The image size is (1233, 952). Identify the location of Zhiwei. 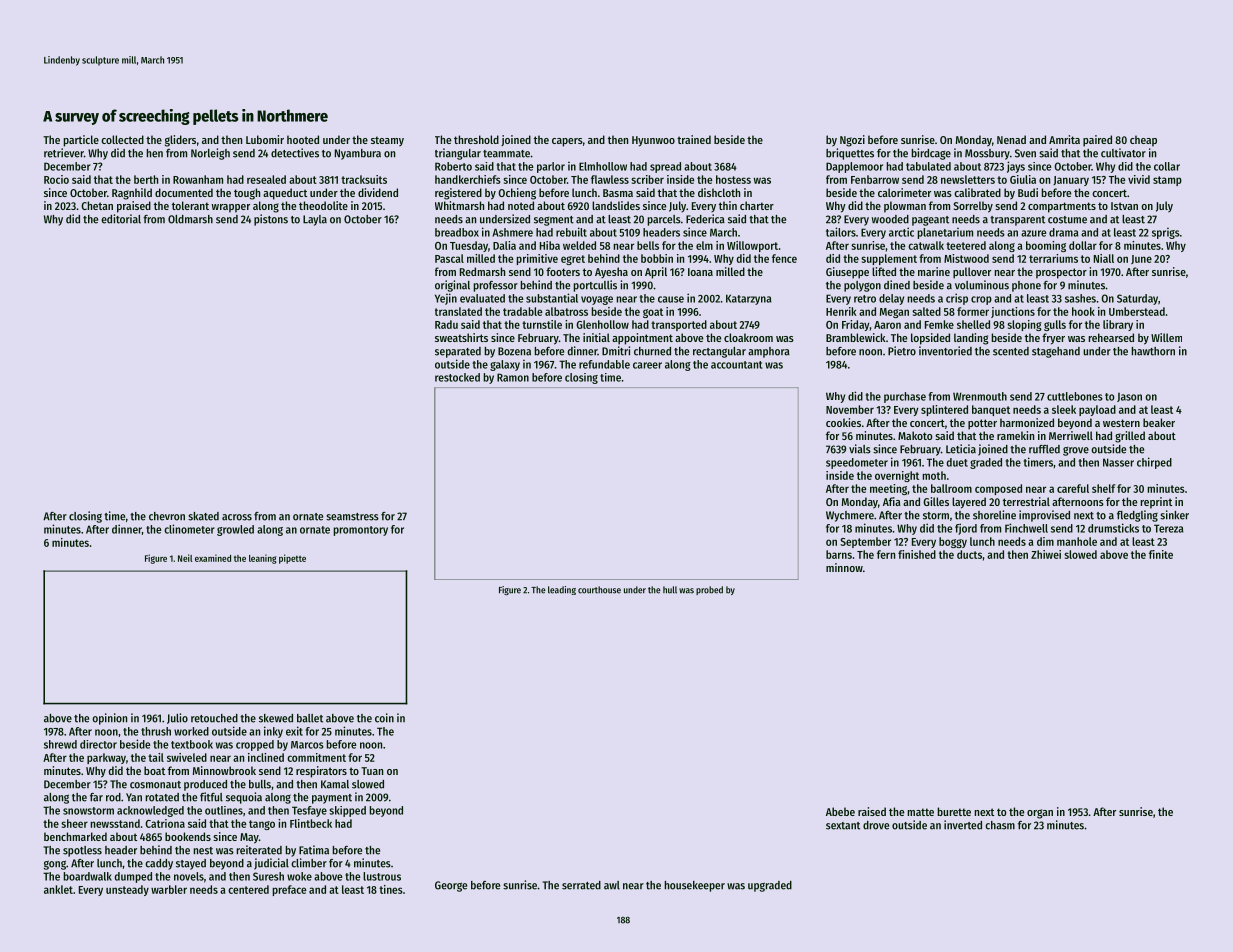
(1046, 554).
